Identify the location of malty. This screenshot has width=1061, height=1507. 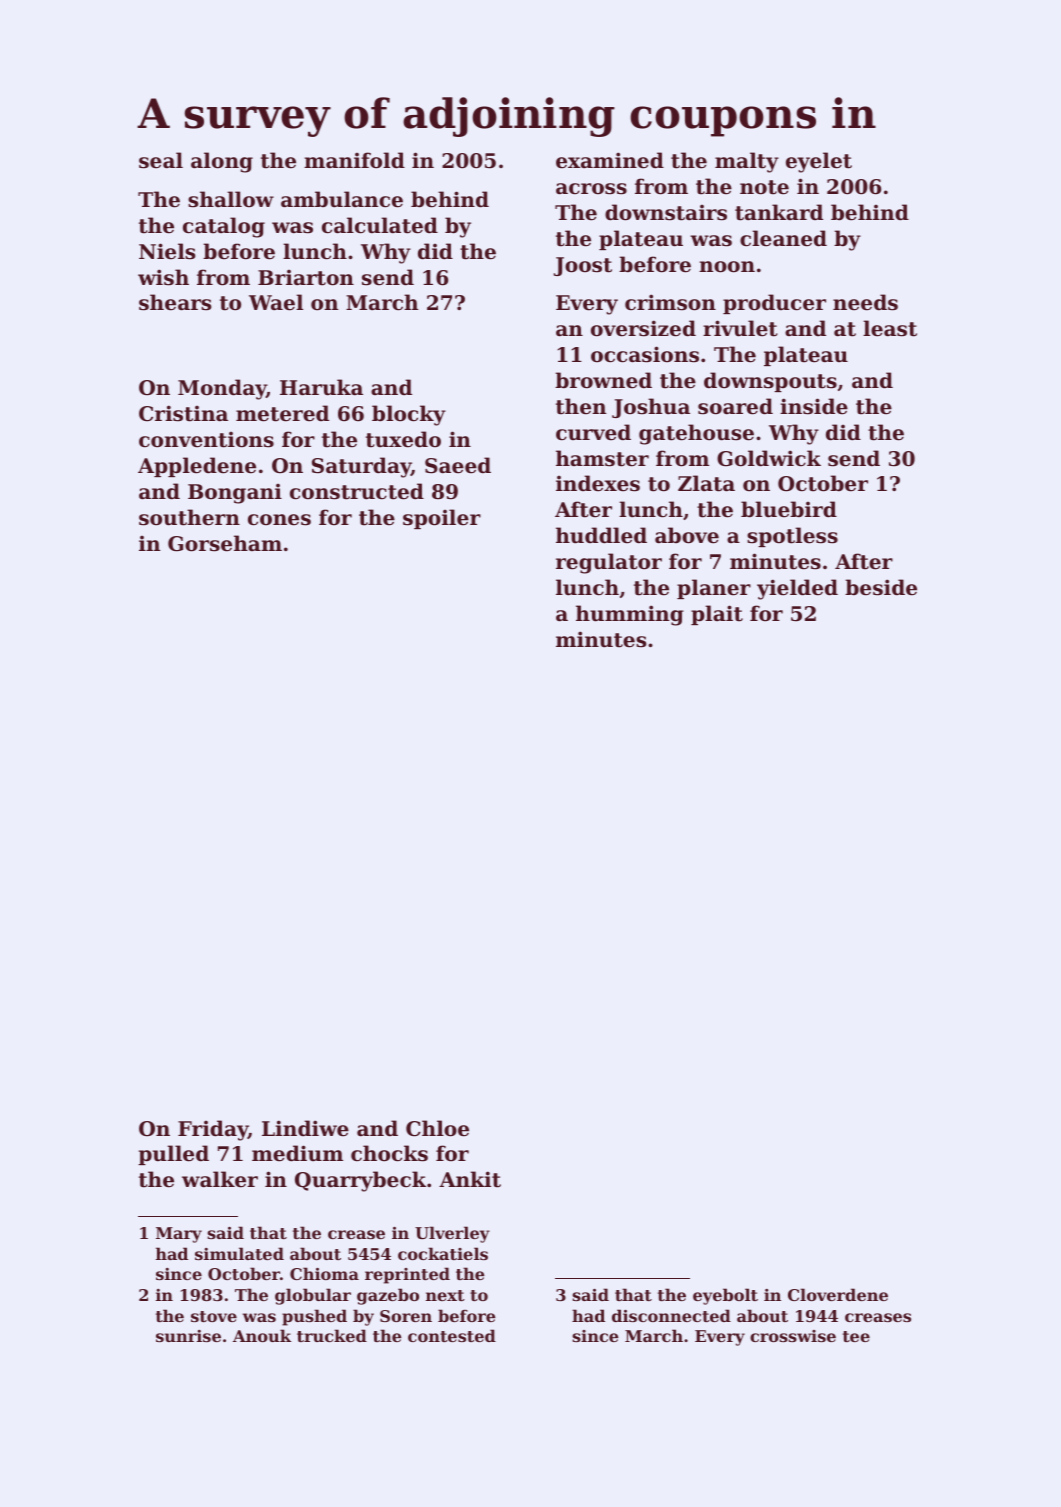
(747, 162).
